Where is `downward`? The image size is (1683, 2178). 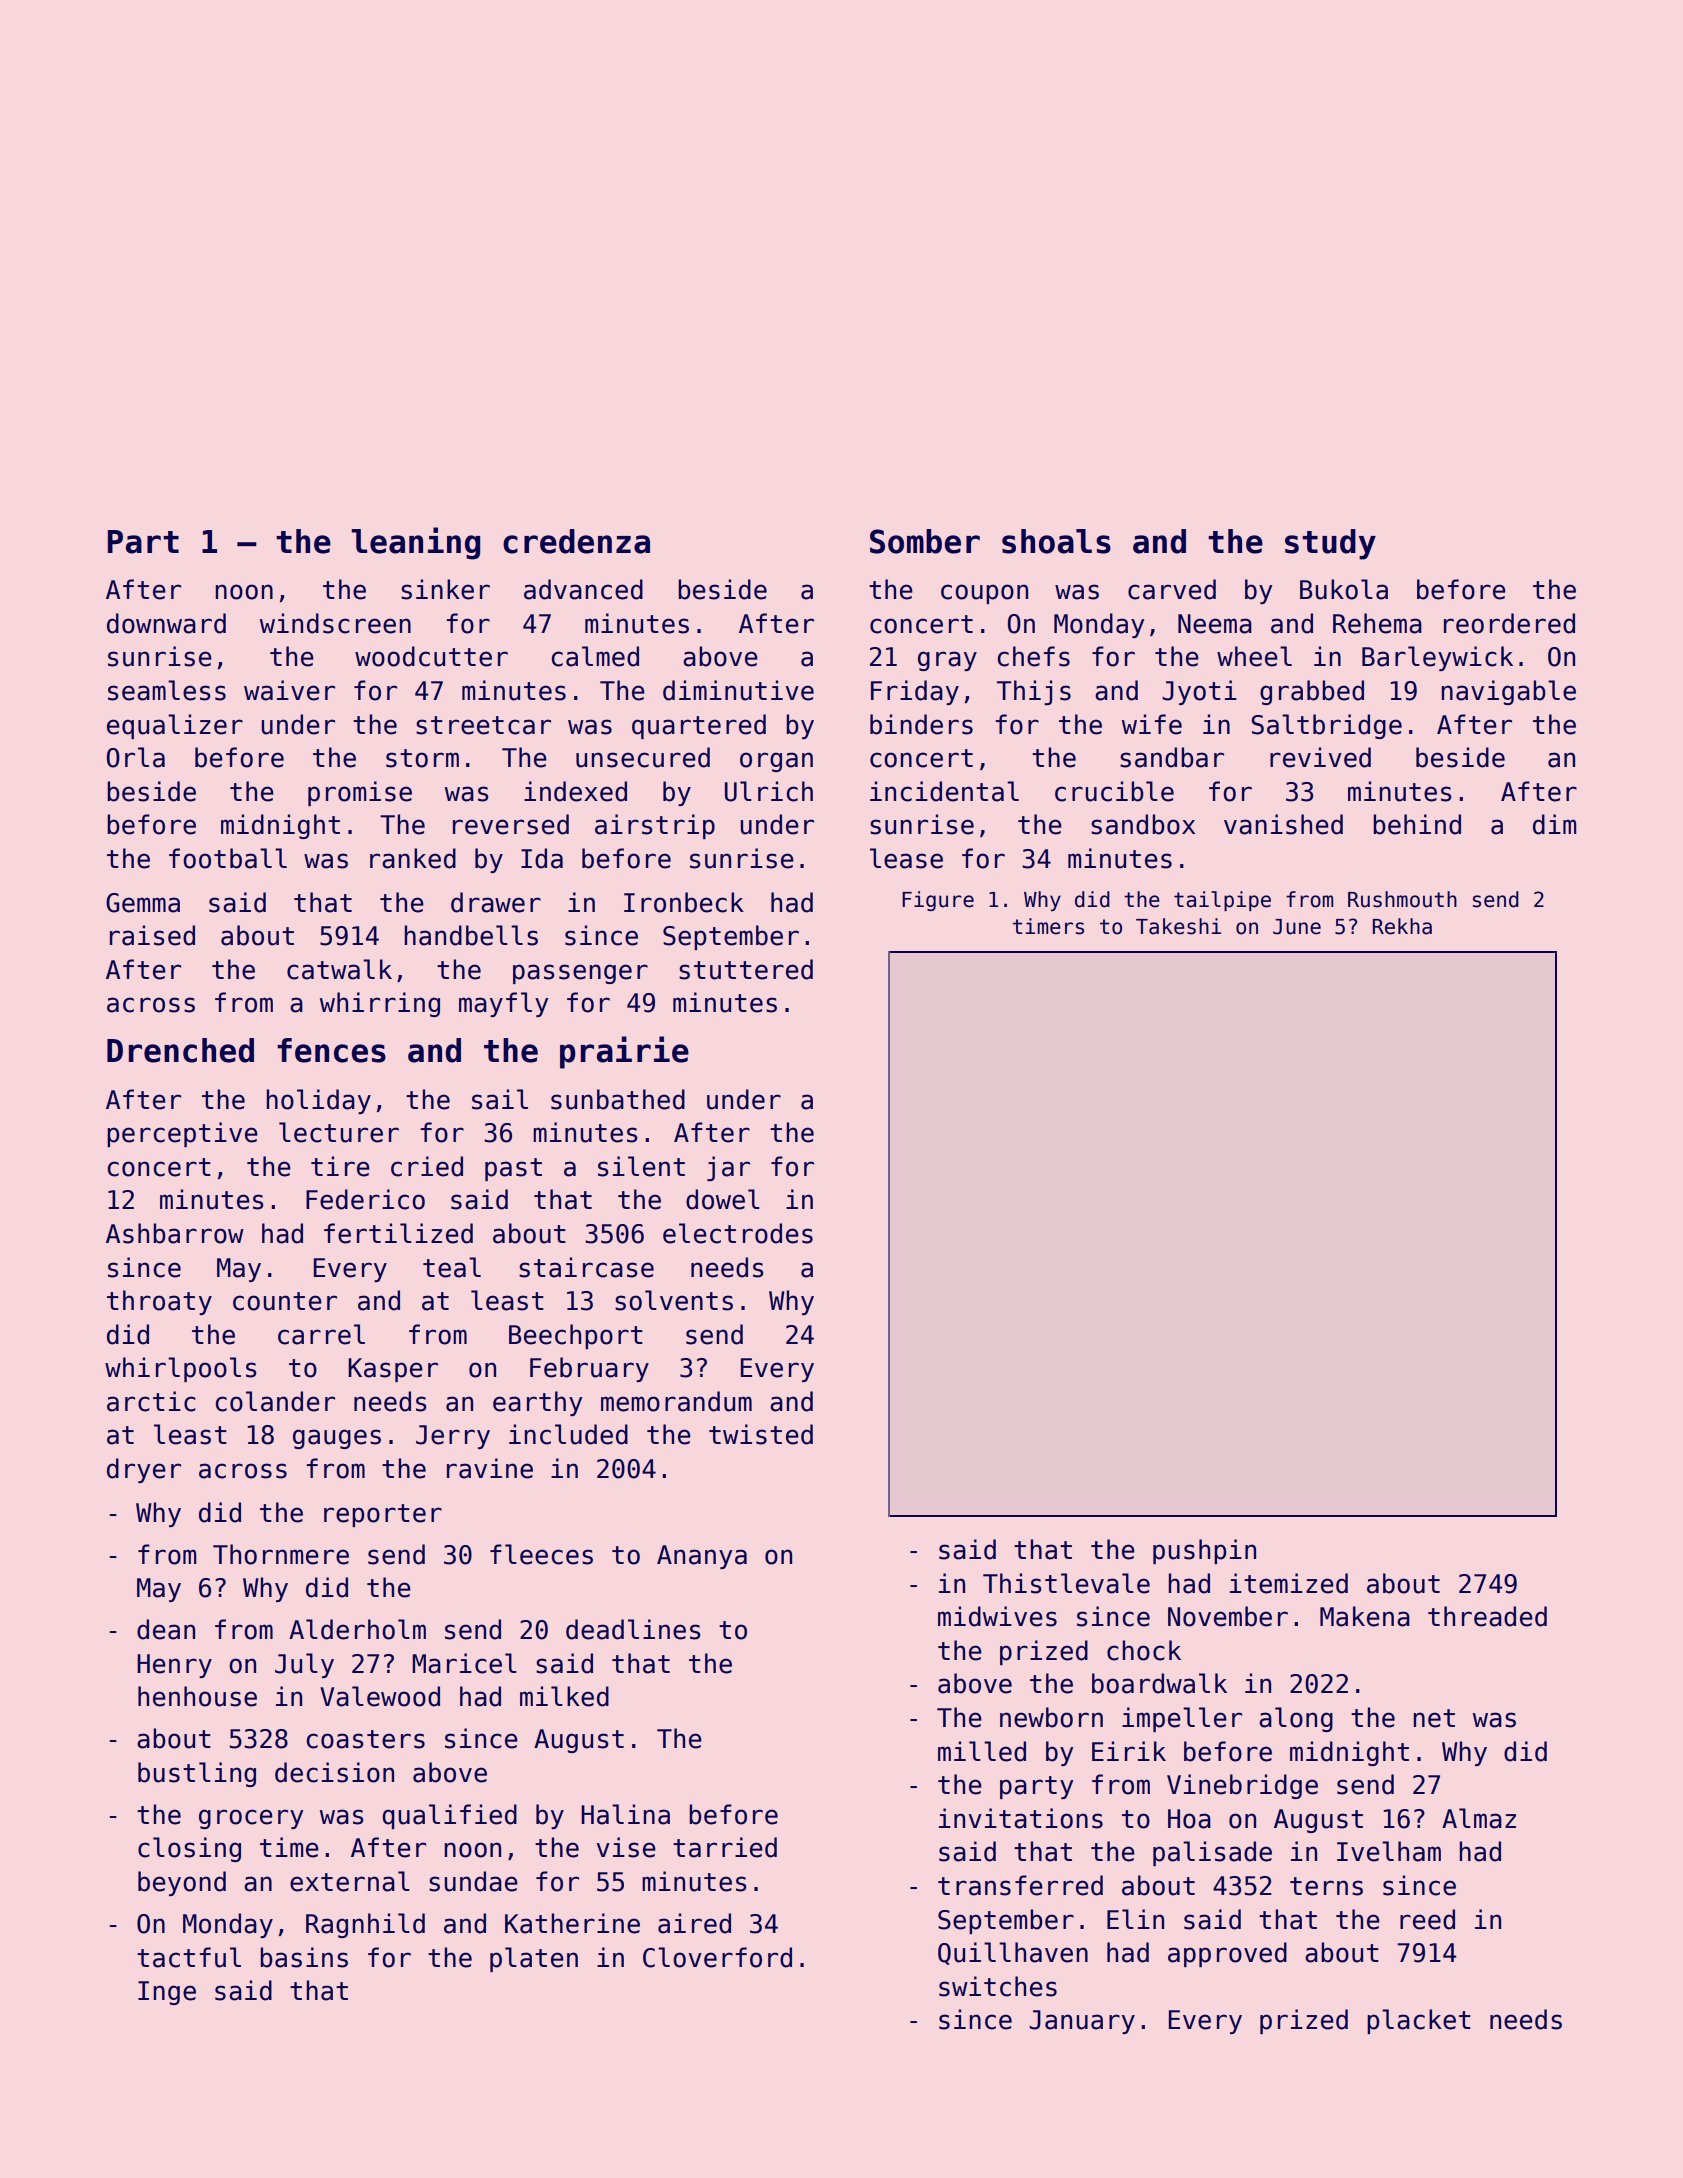 downward is located at coordinates (166, 623).
